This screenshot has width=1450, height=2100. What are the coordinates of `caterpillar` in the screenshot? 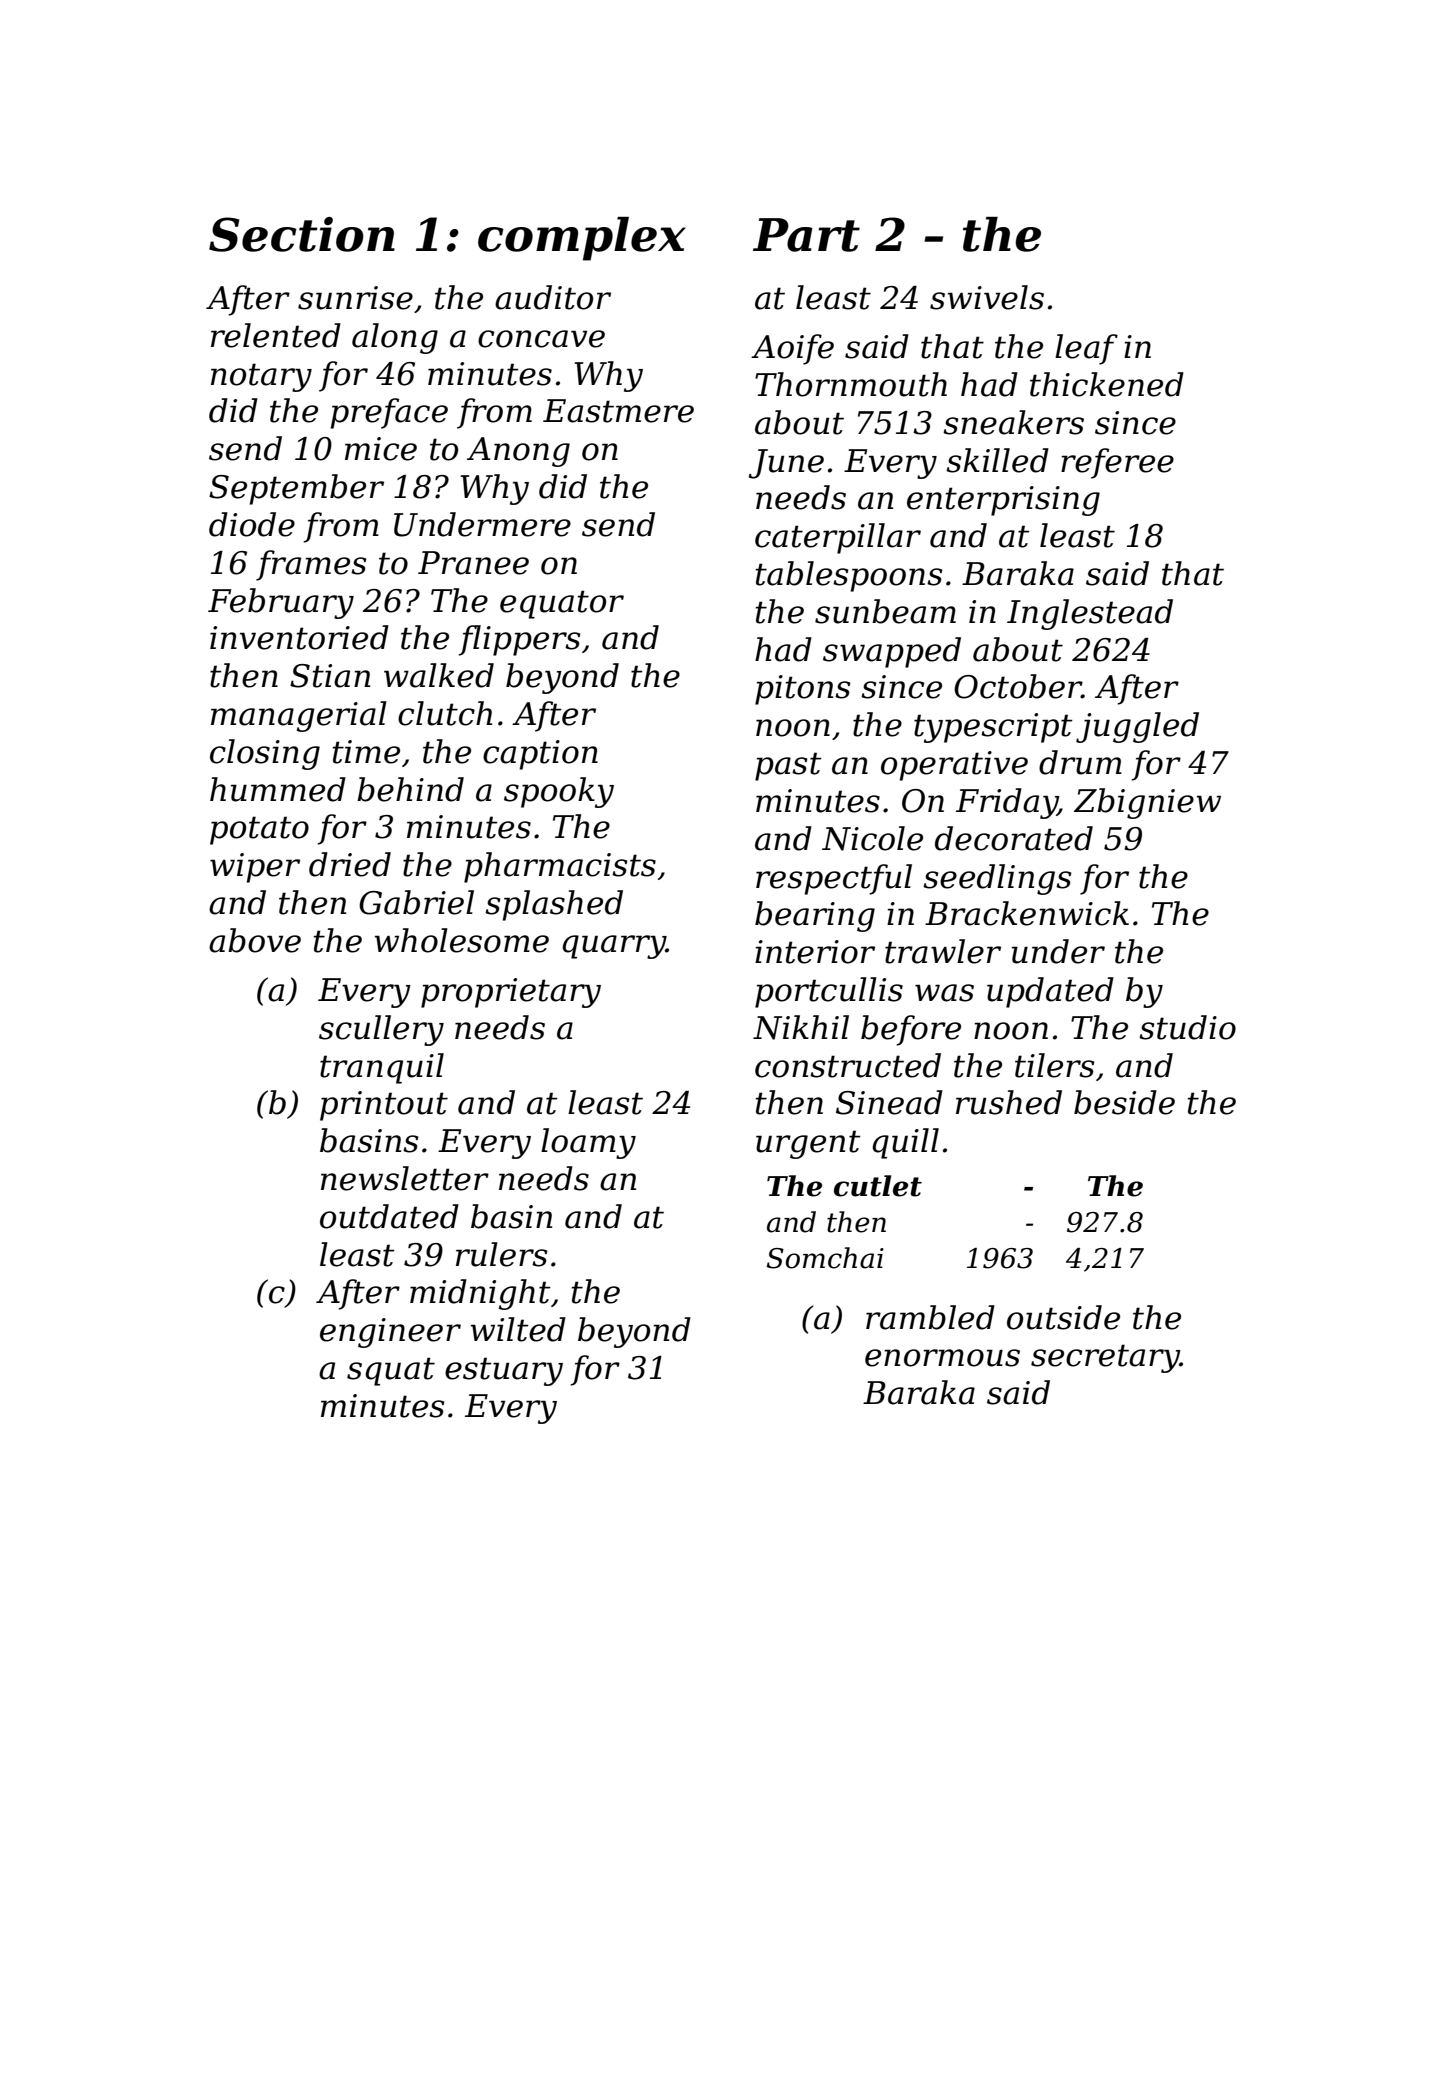 It's located at (838, 538).
